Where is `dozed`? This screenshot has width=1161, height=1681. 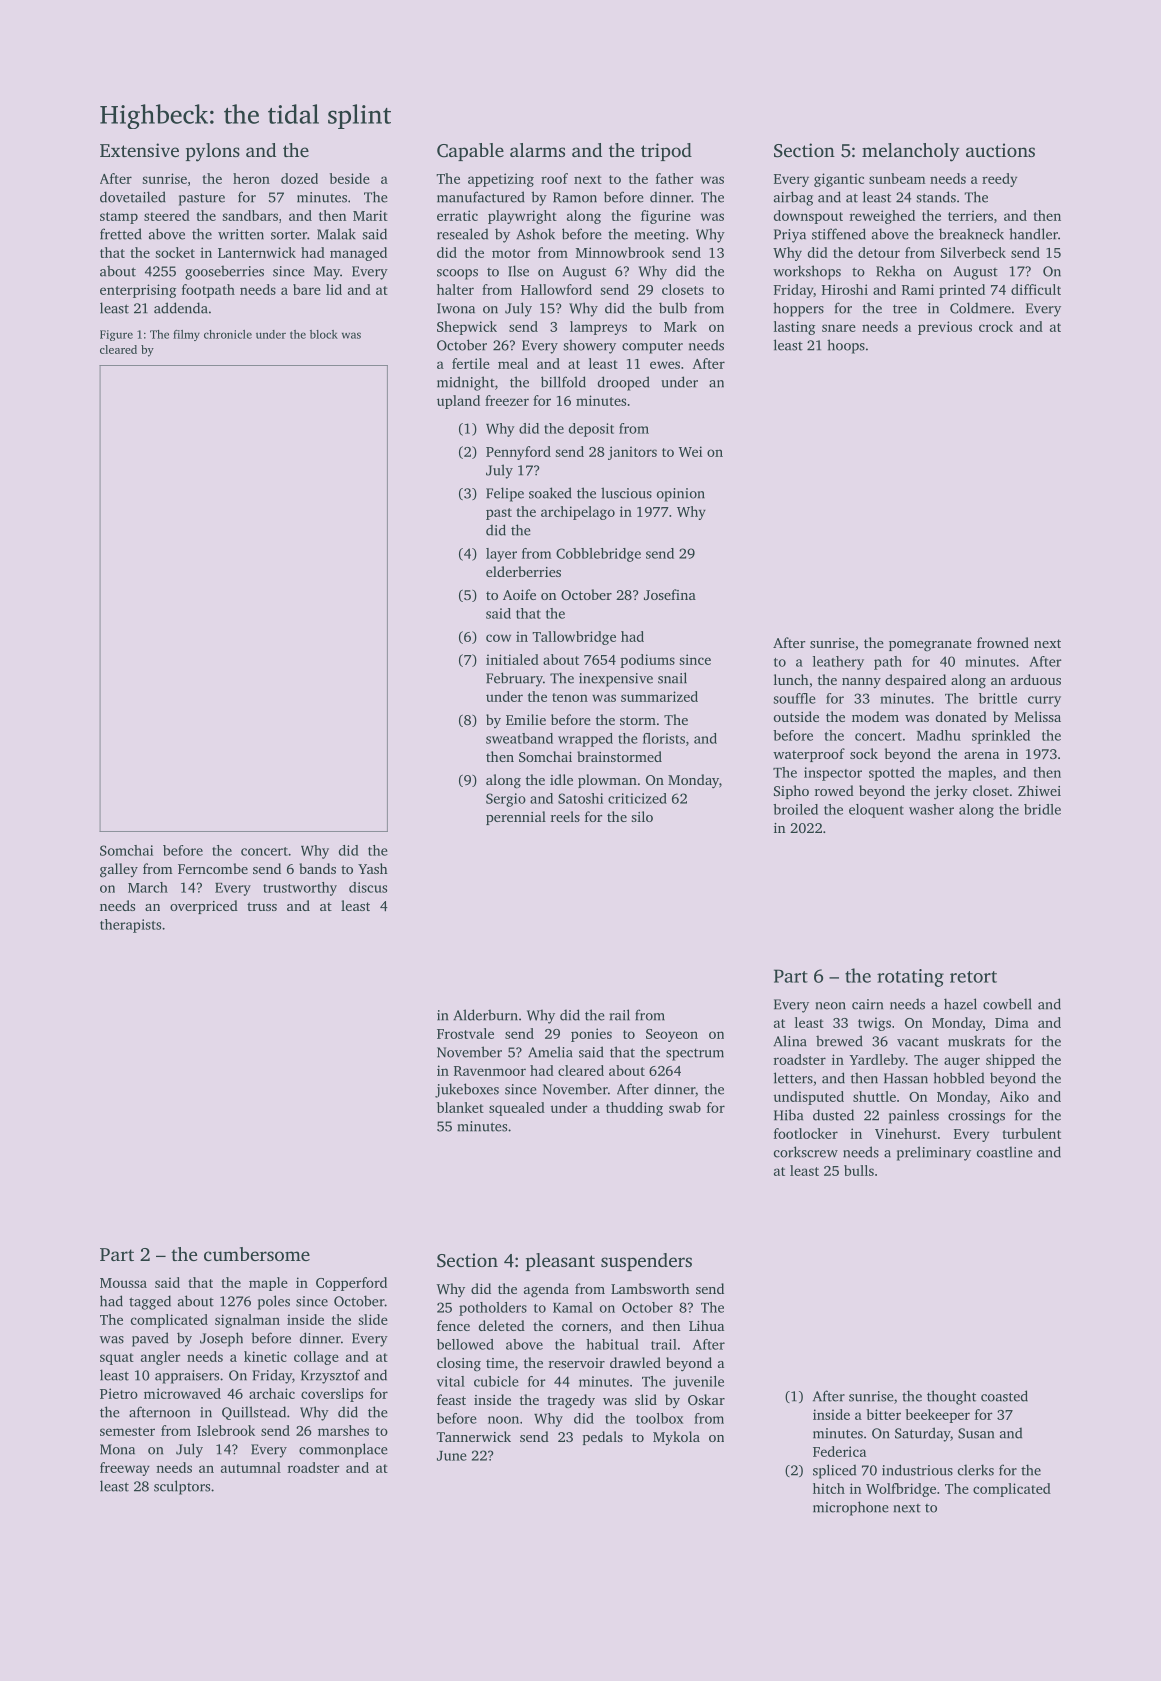
dozed is located at coordinates (299, 178).
